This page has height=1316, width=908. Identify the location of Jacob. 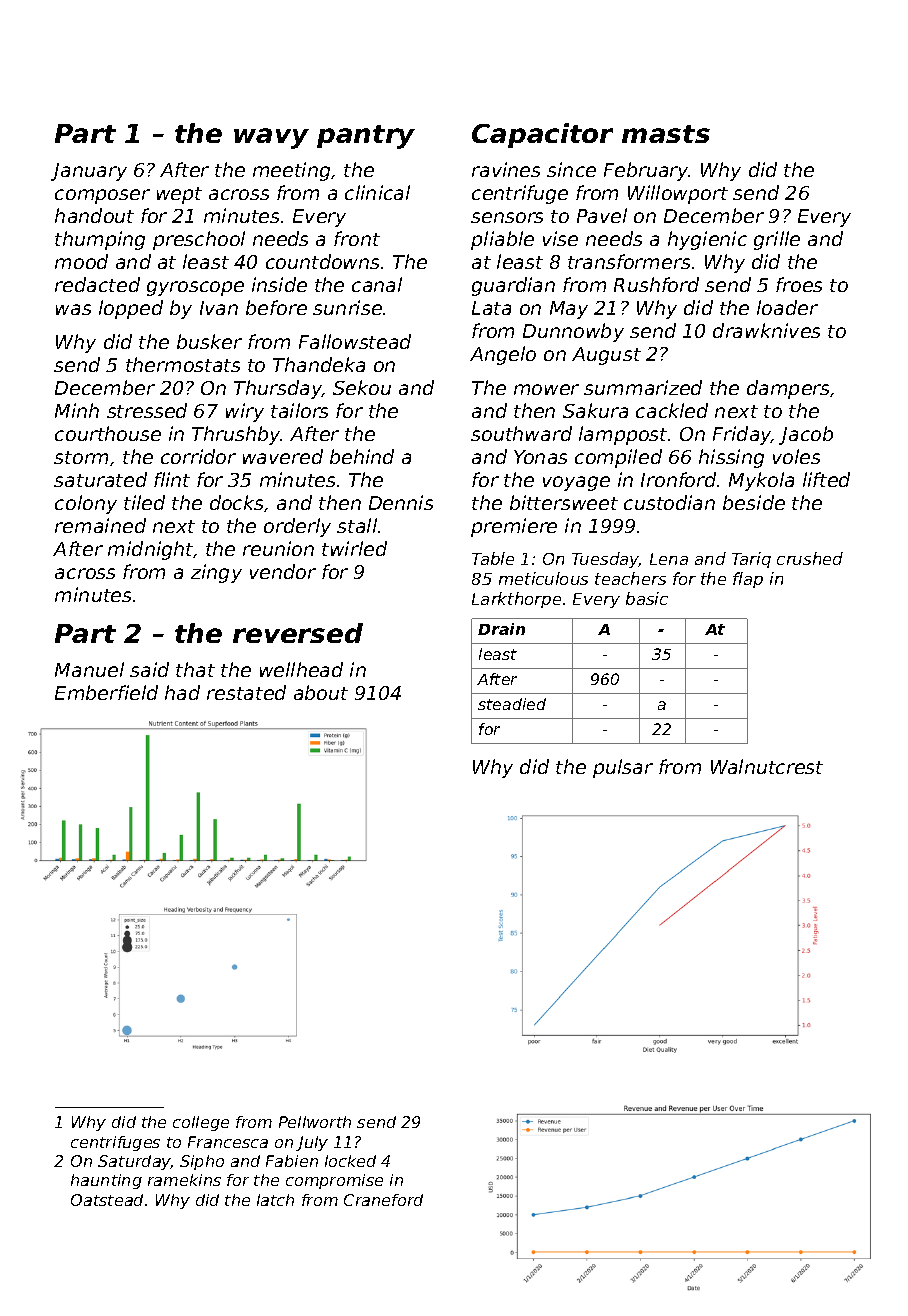
(806, 435).
